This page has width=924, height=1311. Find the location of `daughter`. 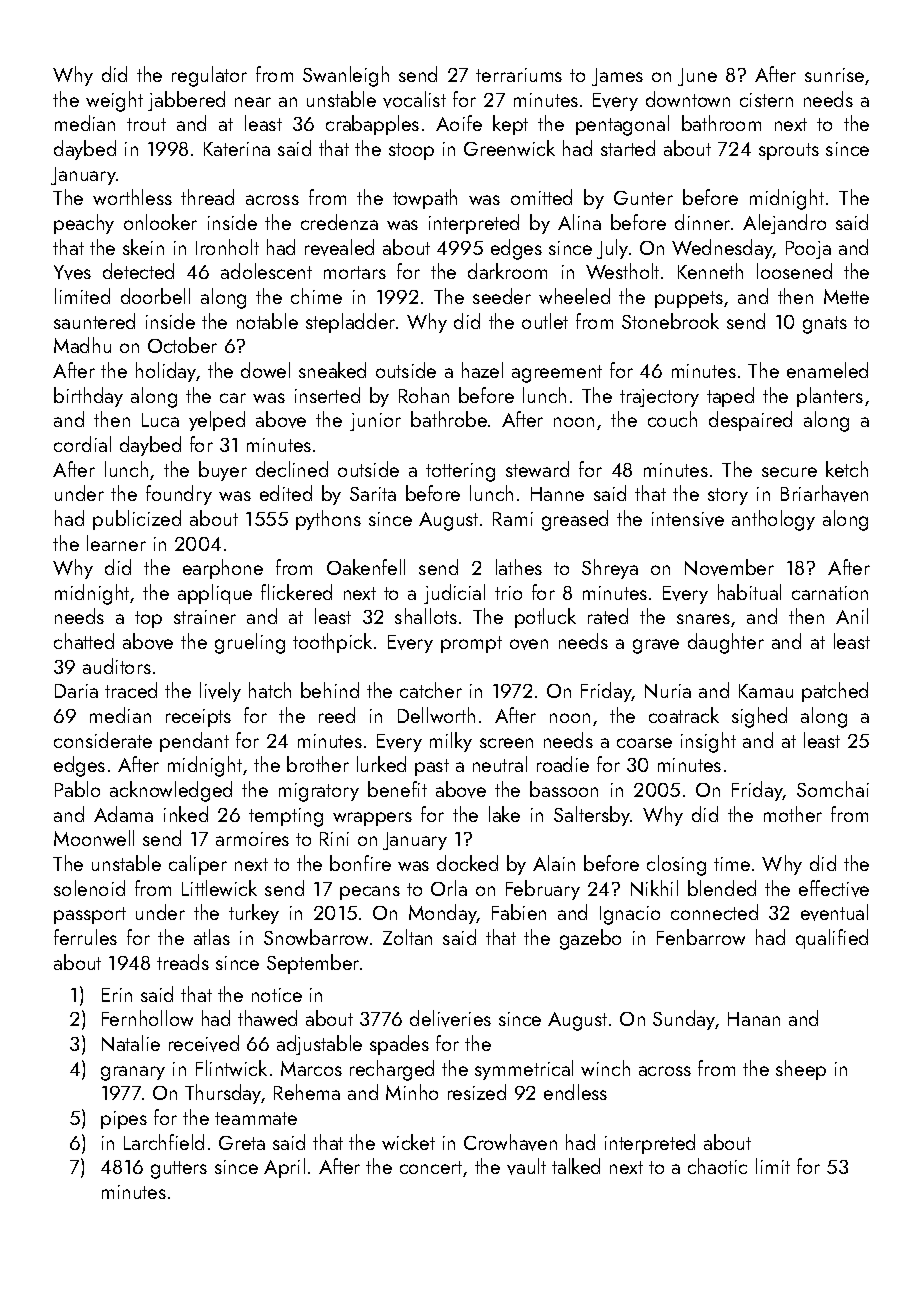

daughter is located at coordinates (726, 643).
